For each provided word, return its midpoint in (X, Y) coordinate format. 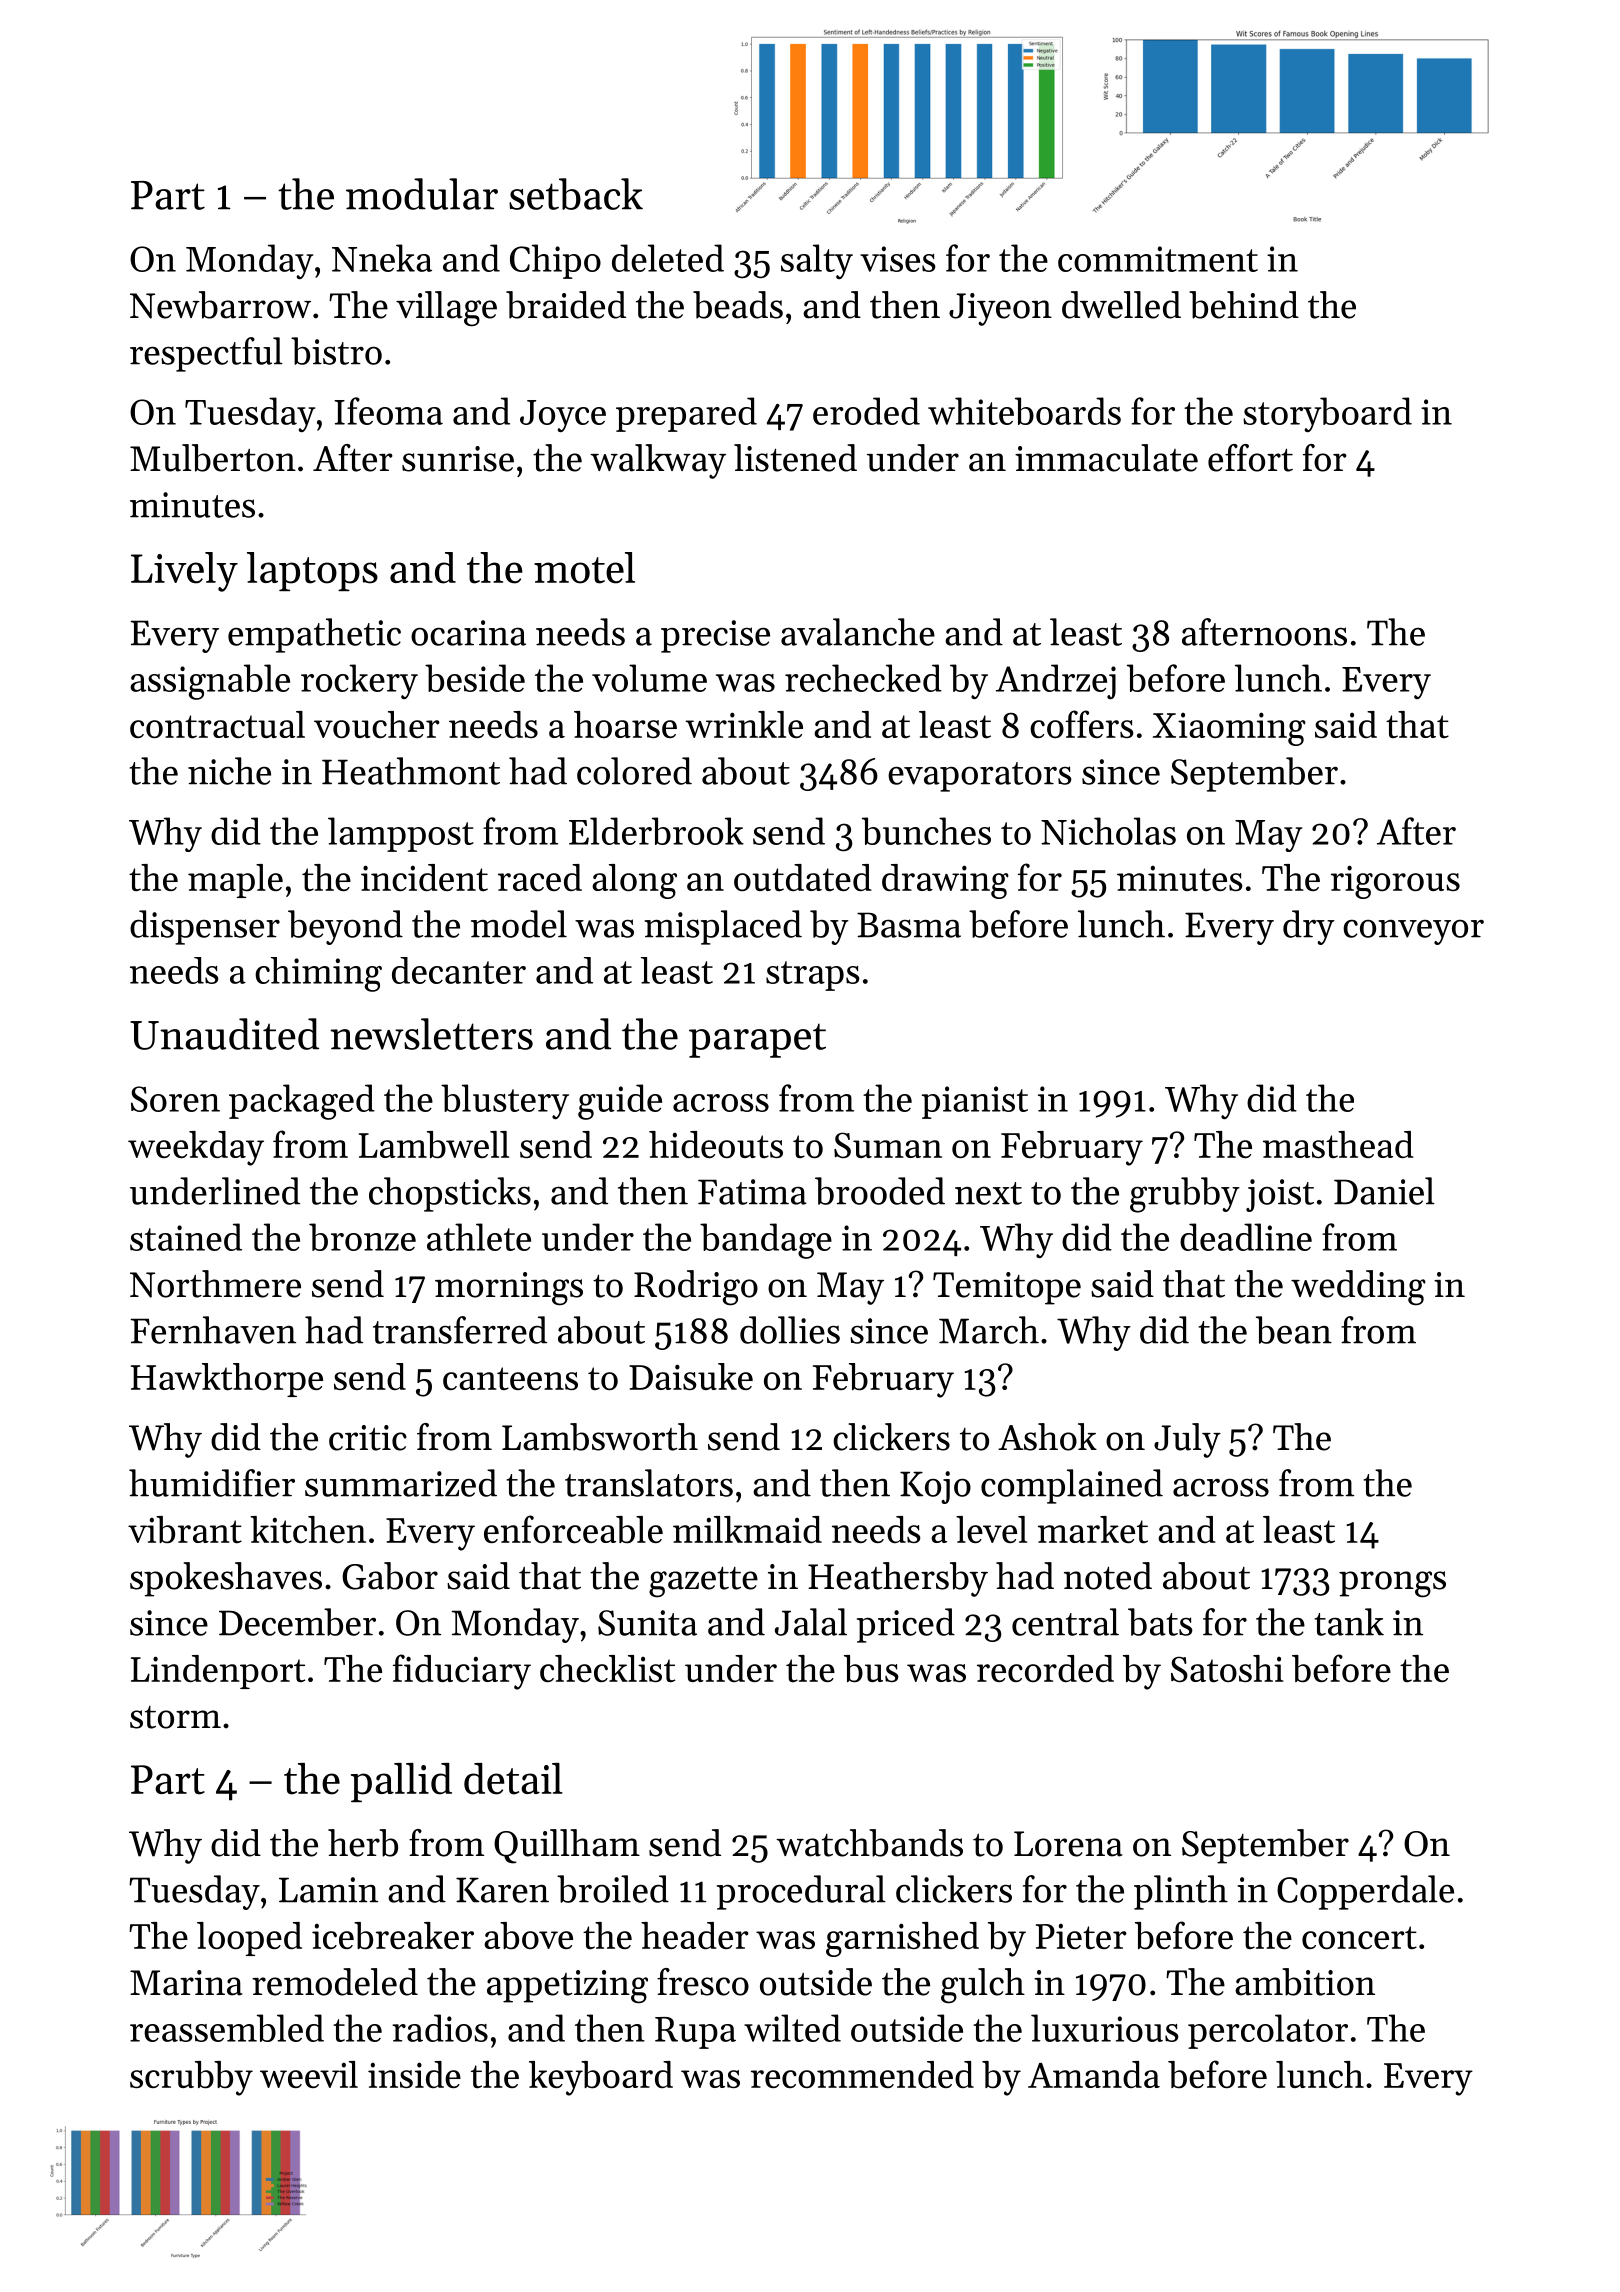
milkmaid (747, 1529)
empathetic (314, 635)
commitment (1158, 259)
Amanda (1094, 2074)
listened (795, 458)
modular (422, 194)
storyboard (1327, 414)
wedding (1358, 1288)
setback (576, 194)
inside (414, 2074)
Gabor (390, 1576)
